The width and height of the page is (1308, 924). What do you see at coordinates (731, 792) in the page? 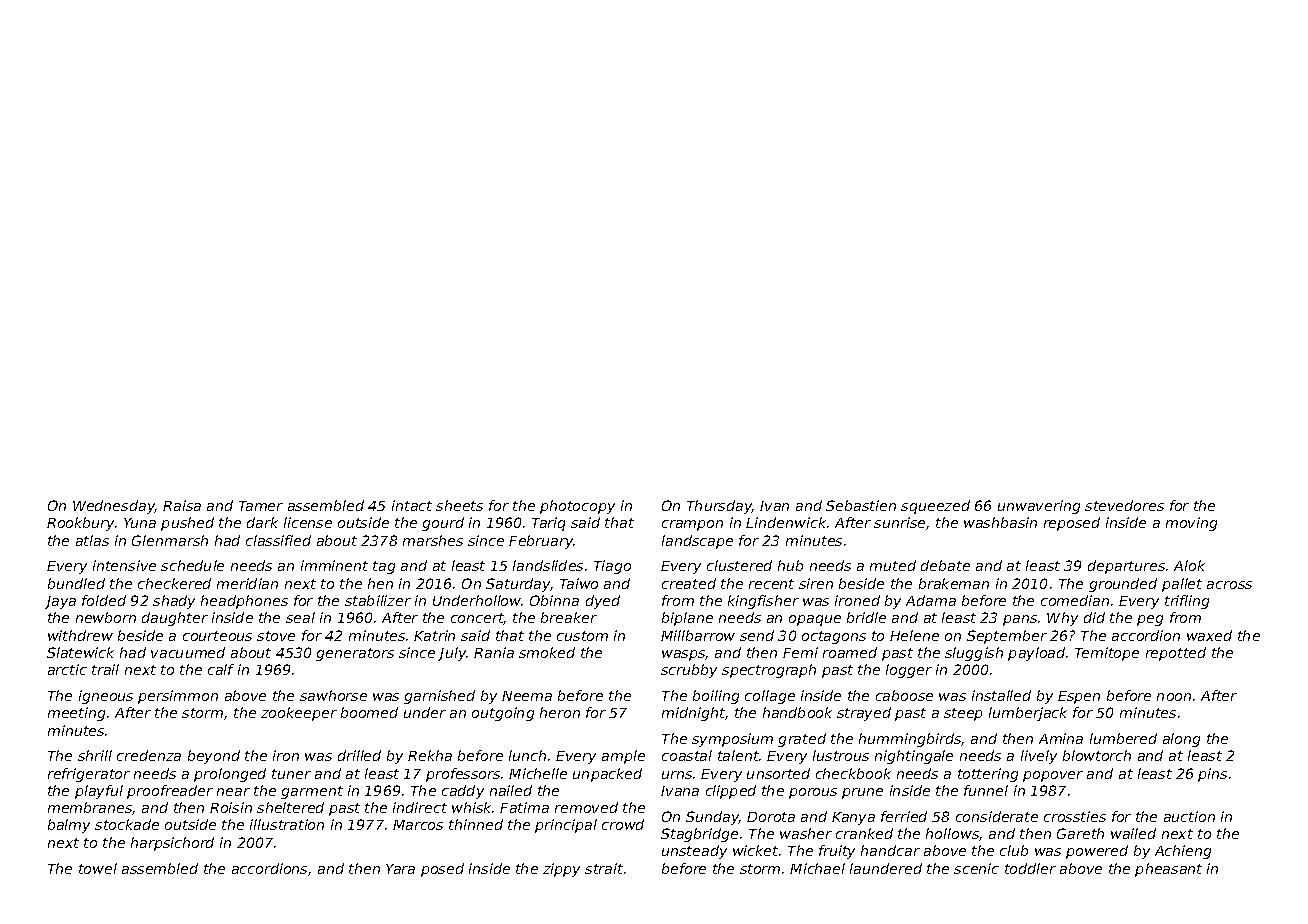
I see `clipped` at bounding box center [731, 792].
